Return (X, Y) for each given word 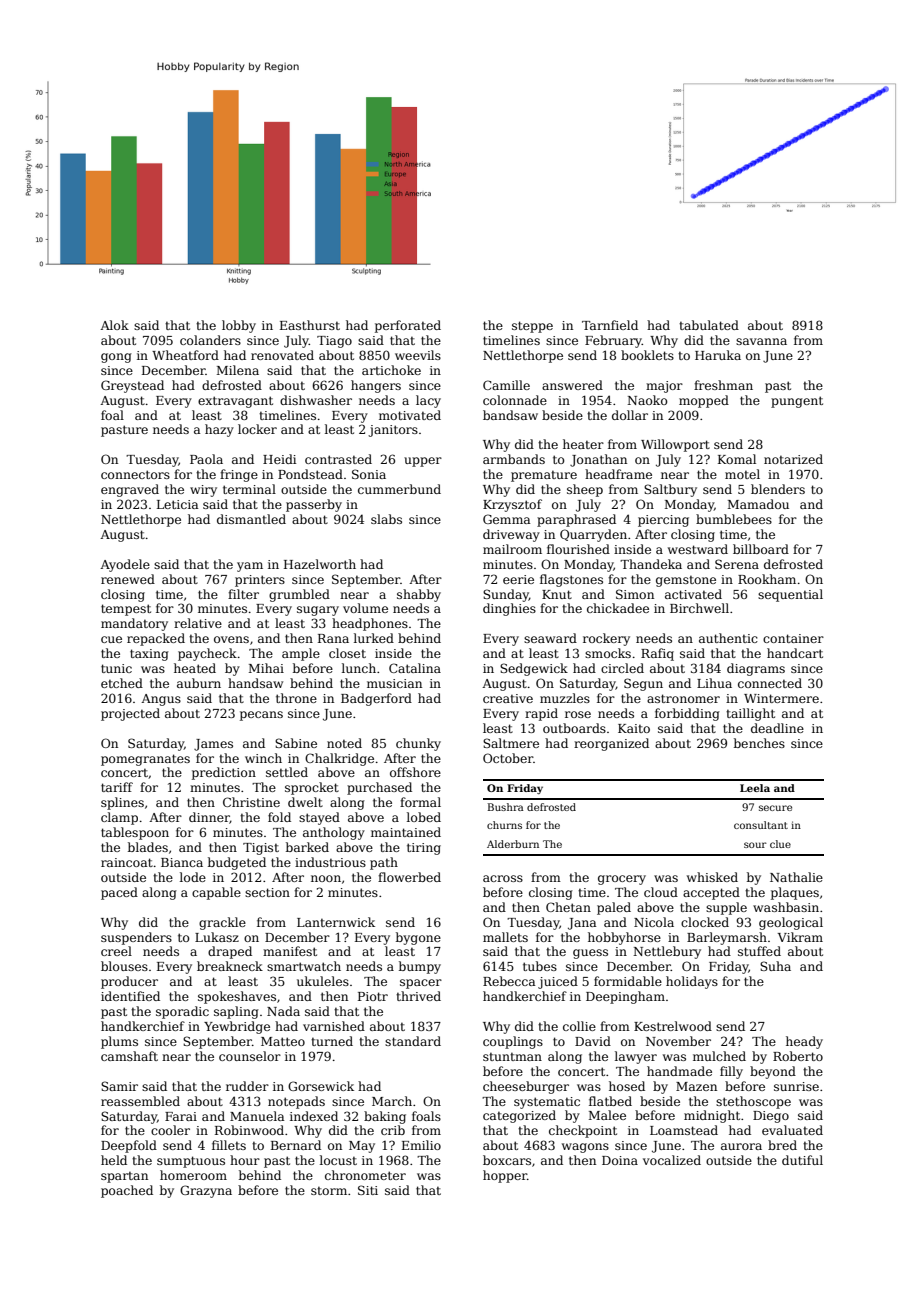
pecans (261, 716)
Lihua (714, 683)
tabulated (709, 325)
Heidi (279, 459)
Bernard (296, 1145)
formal (420, 802)
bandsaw (510, 415)
